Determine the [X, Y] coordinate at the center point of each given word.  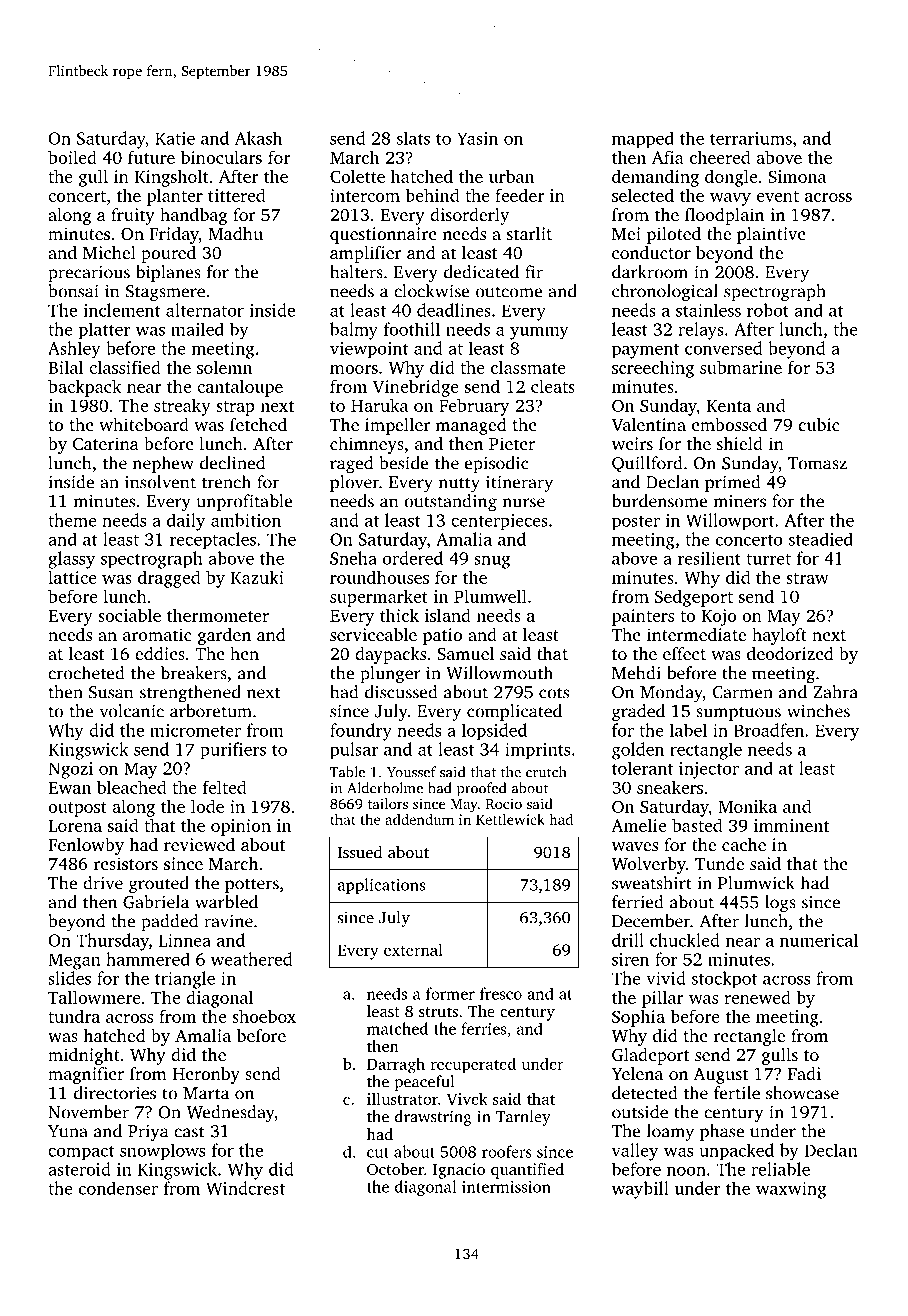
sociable [129, 615]
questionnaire [383, 235]
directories [115, 1093]
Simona [797, 176]
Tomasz [817, 463]
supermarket [379, 598]
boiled [72, 157]
